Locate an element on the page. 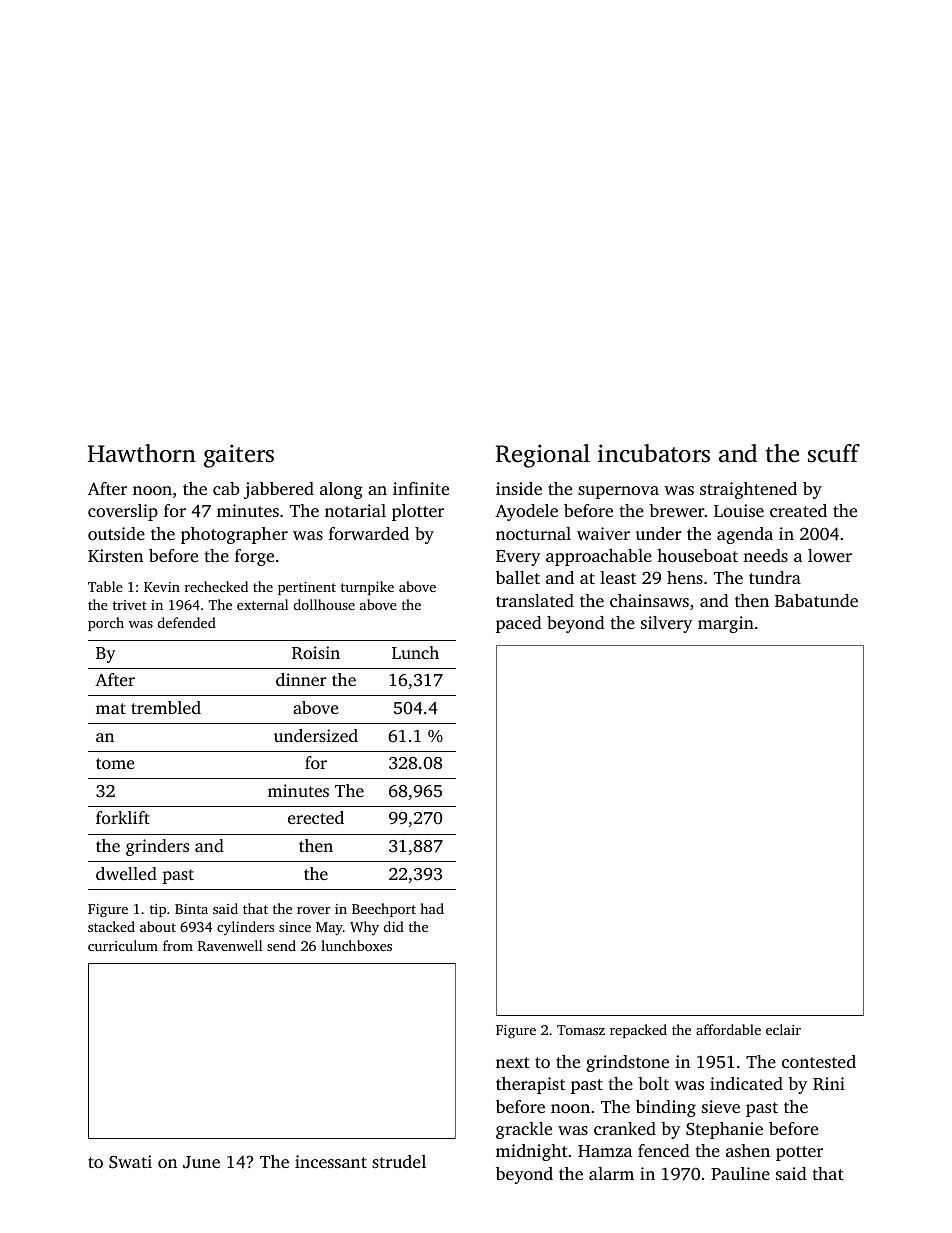  stacked is located at coordinates (111, 926).
